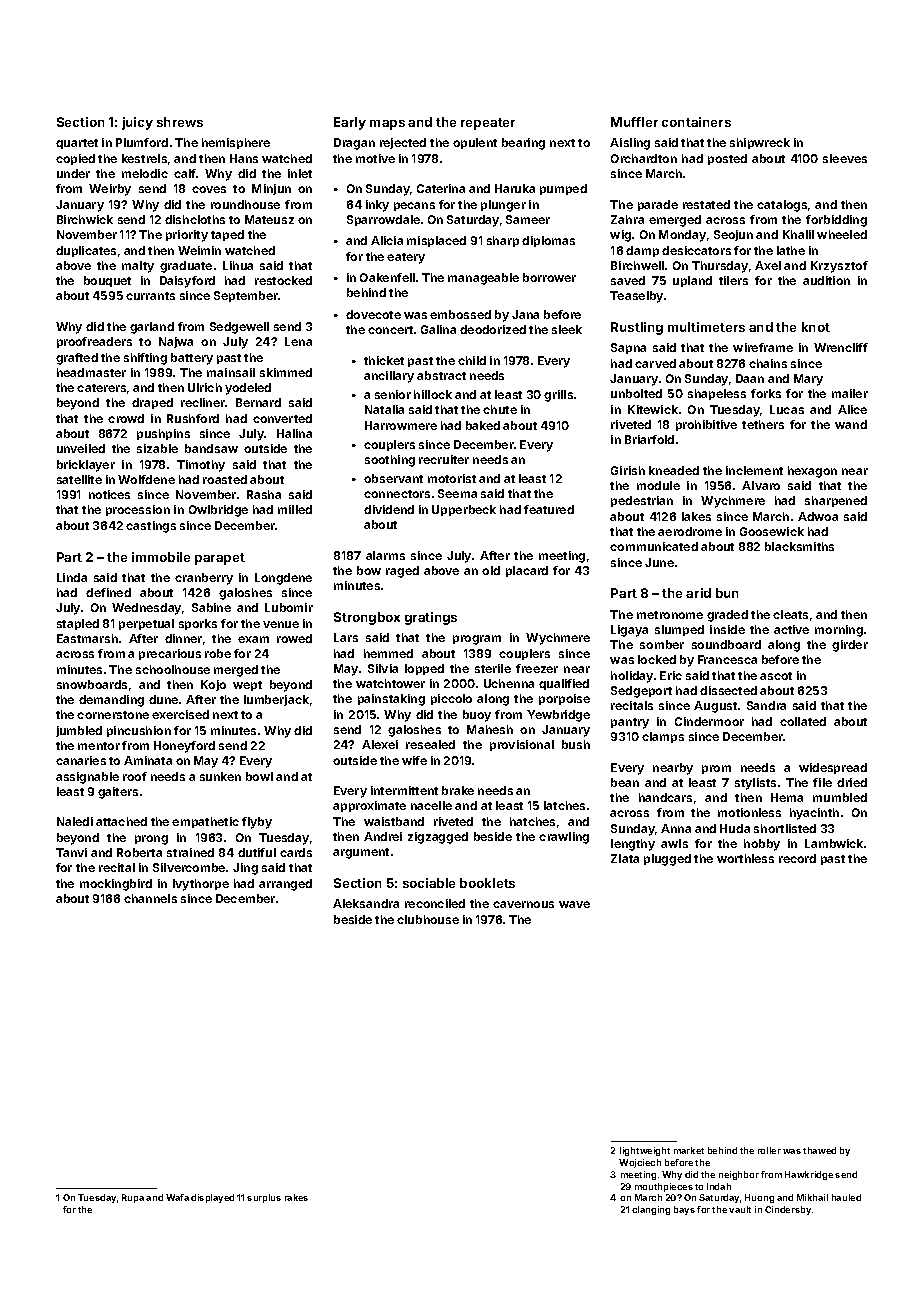 This document has width=924, height=1308. I want to click on procession, so click(138, 510).
